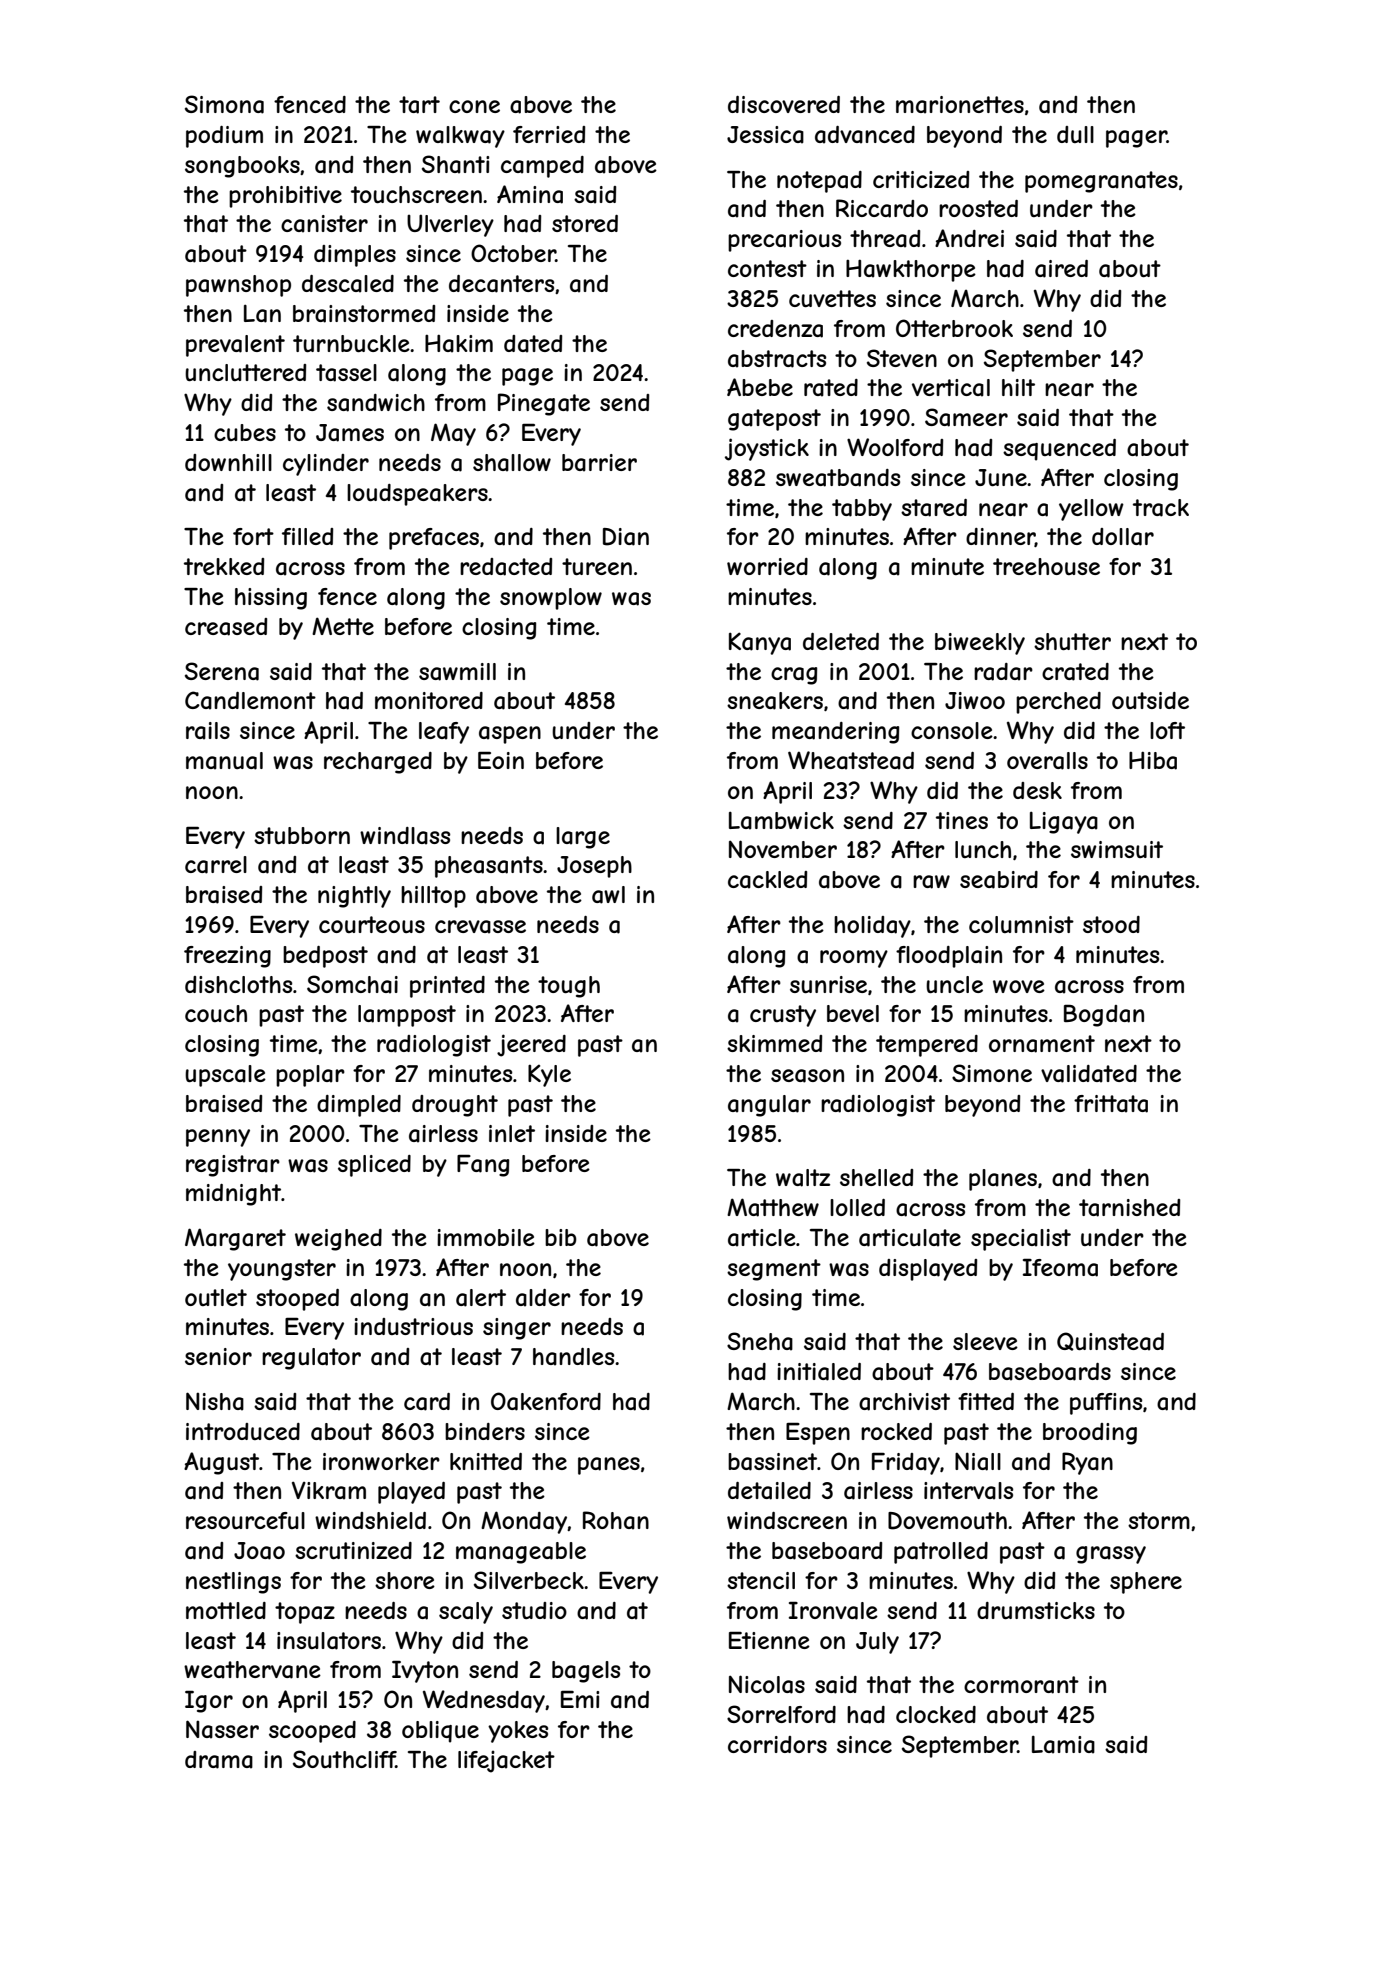  What do you see at coordinates (524, 1522) in the page?
I see `Monday` at bounding box center [524, 1522].
